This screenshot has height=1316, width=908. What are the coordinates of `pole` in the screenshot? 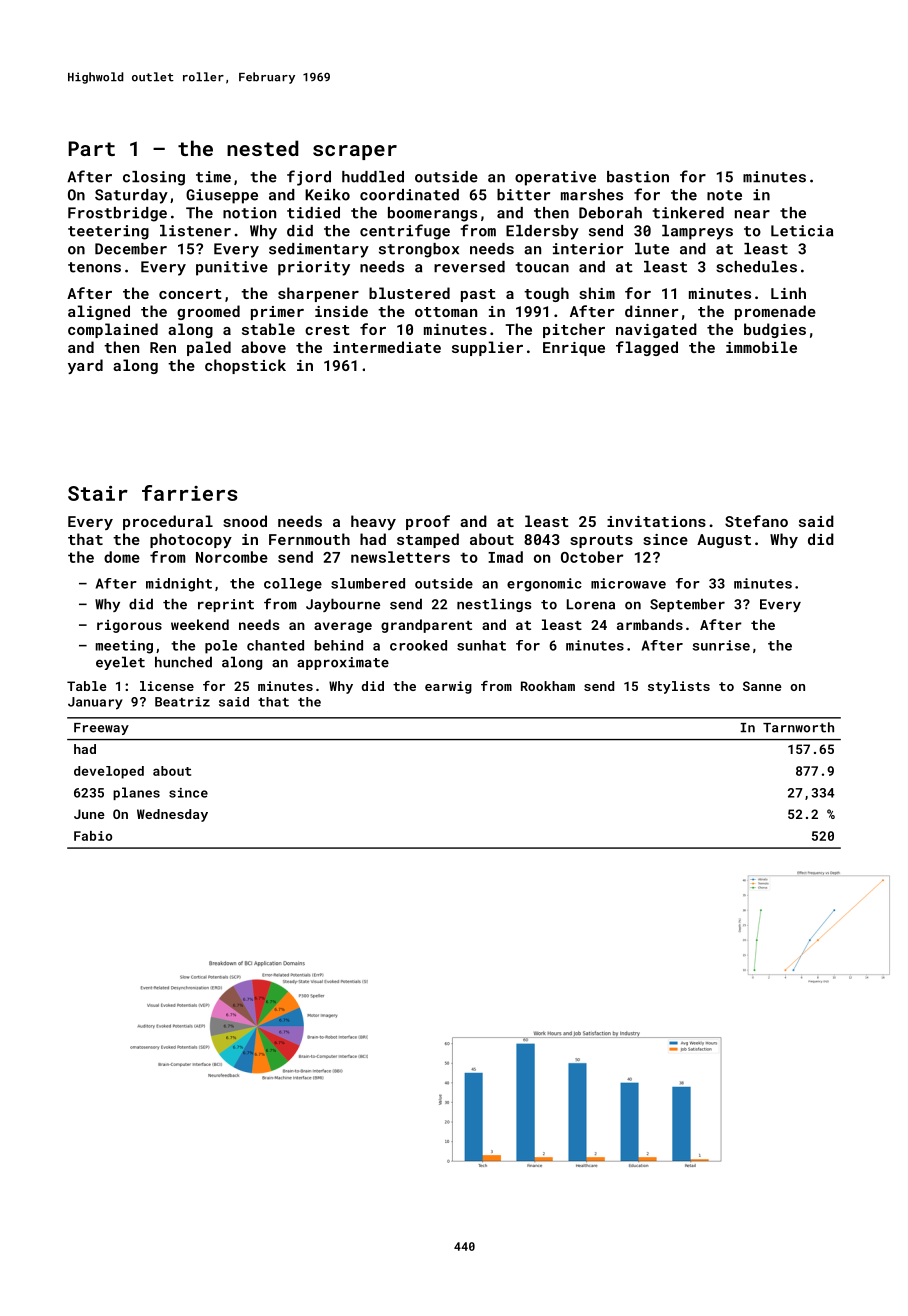 It's located at (221, 647).
